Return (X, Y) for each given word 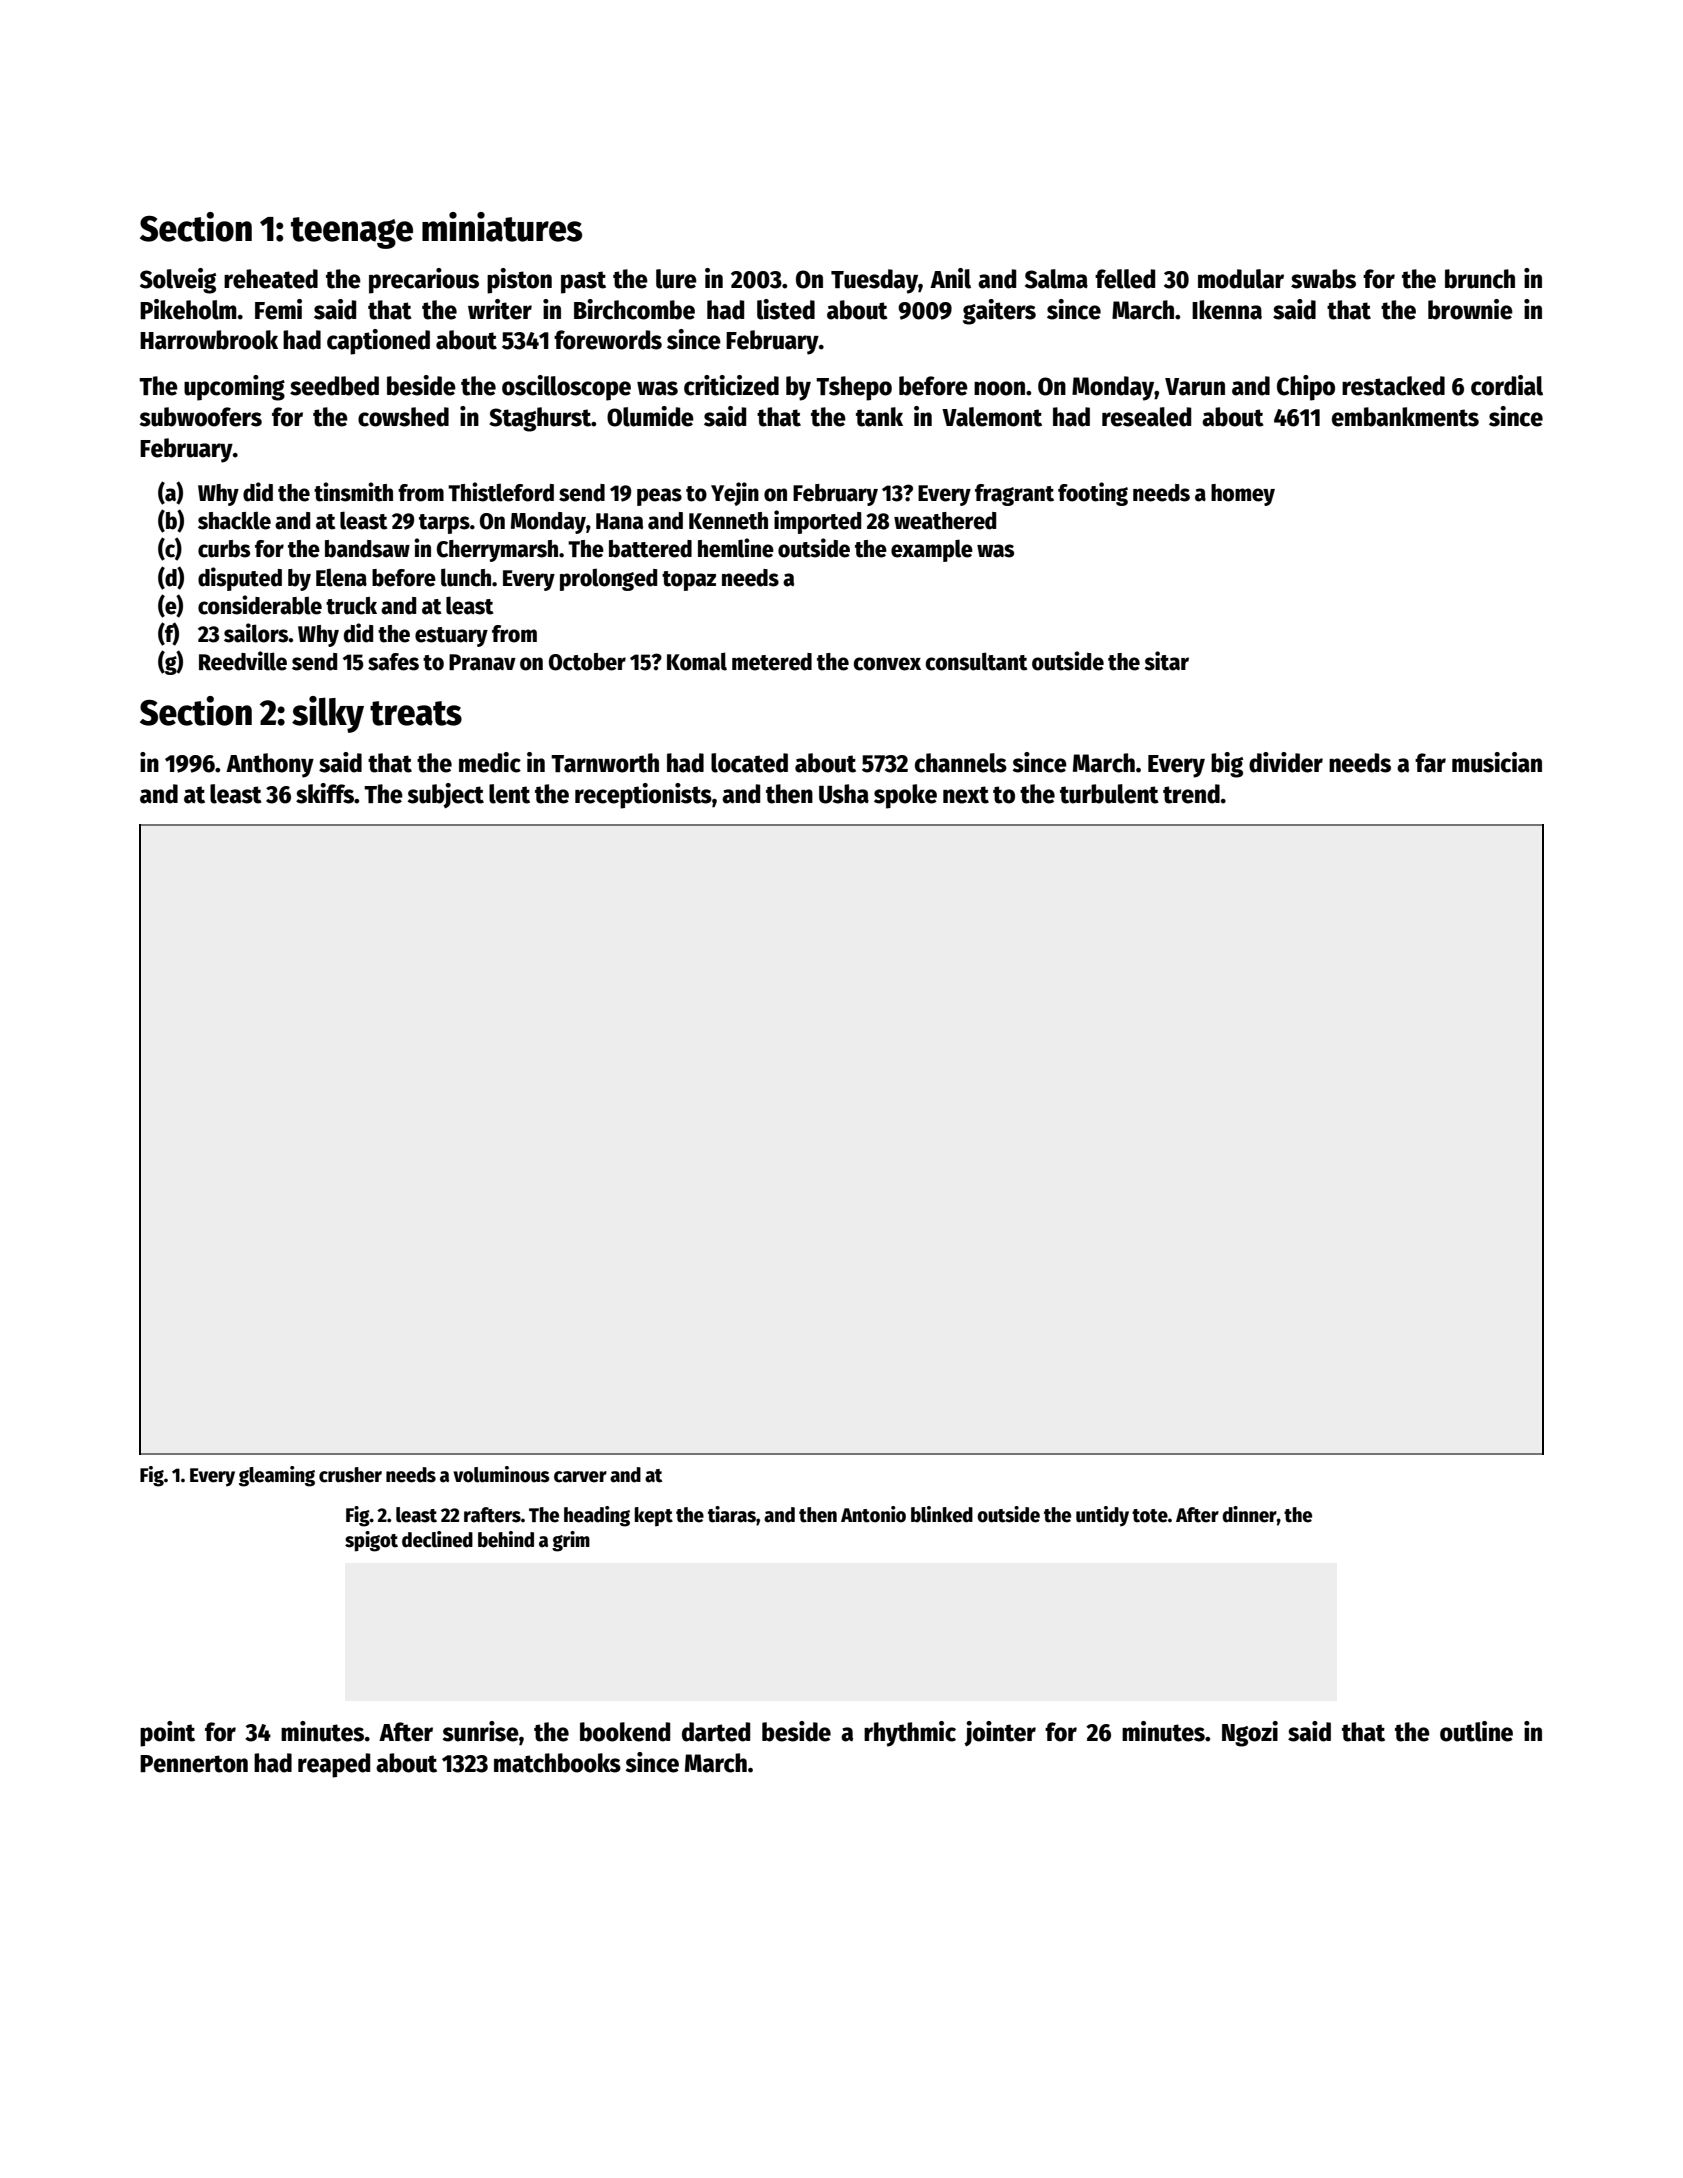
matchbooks (557, 1763)
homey (1243, 495)
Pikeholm (188, 309)
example (932, 550)
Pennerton (194, 1764)
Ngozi (1250, 1734)
